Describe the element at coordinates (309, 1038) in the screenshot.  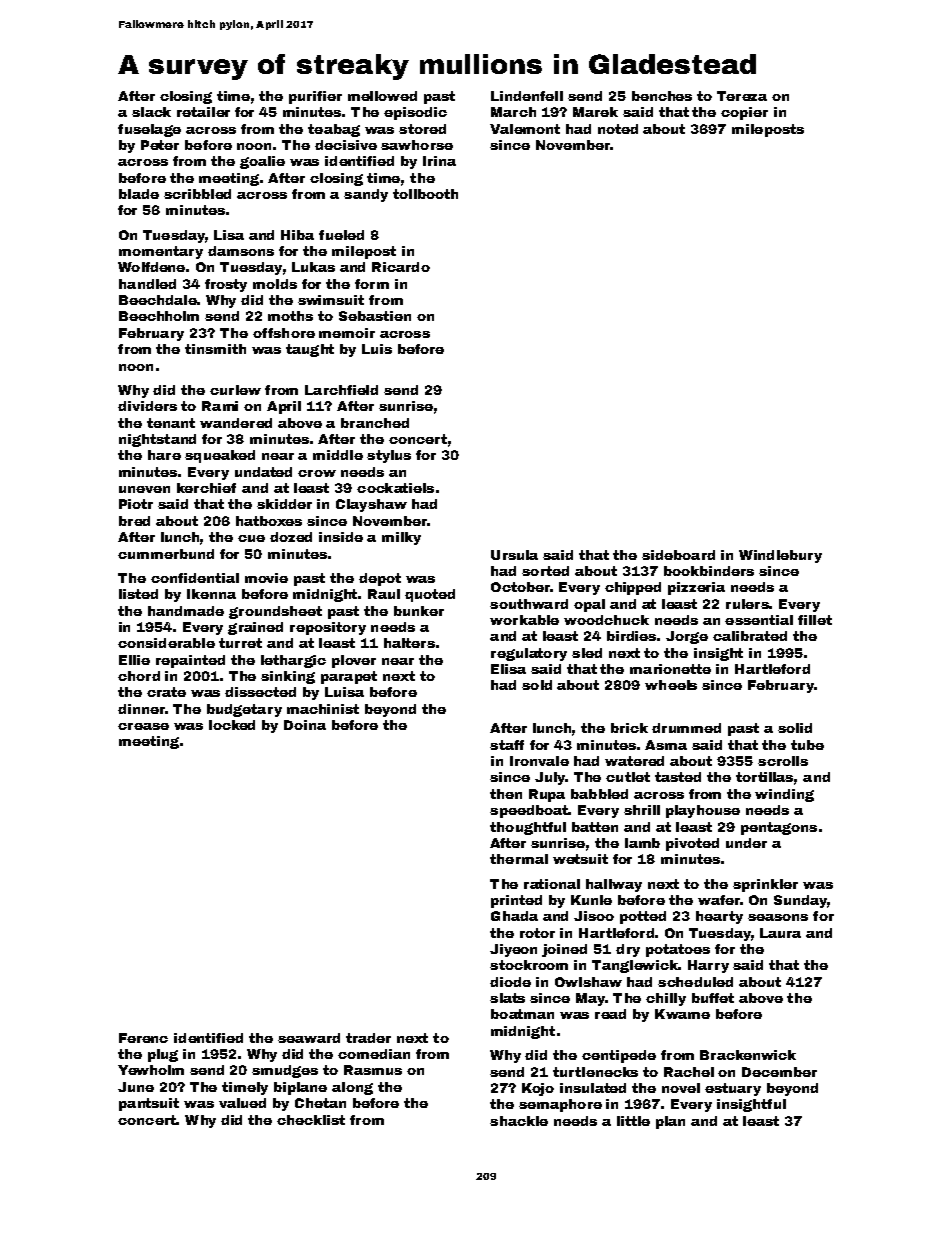
I see `seaward` at that location.
